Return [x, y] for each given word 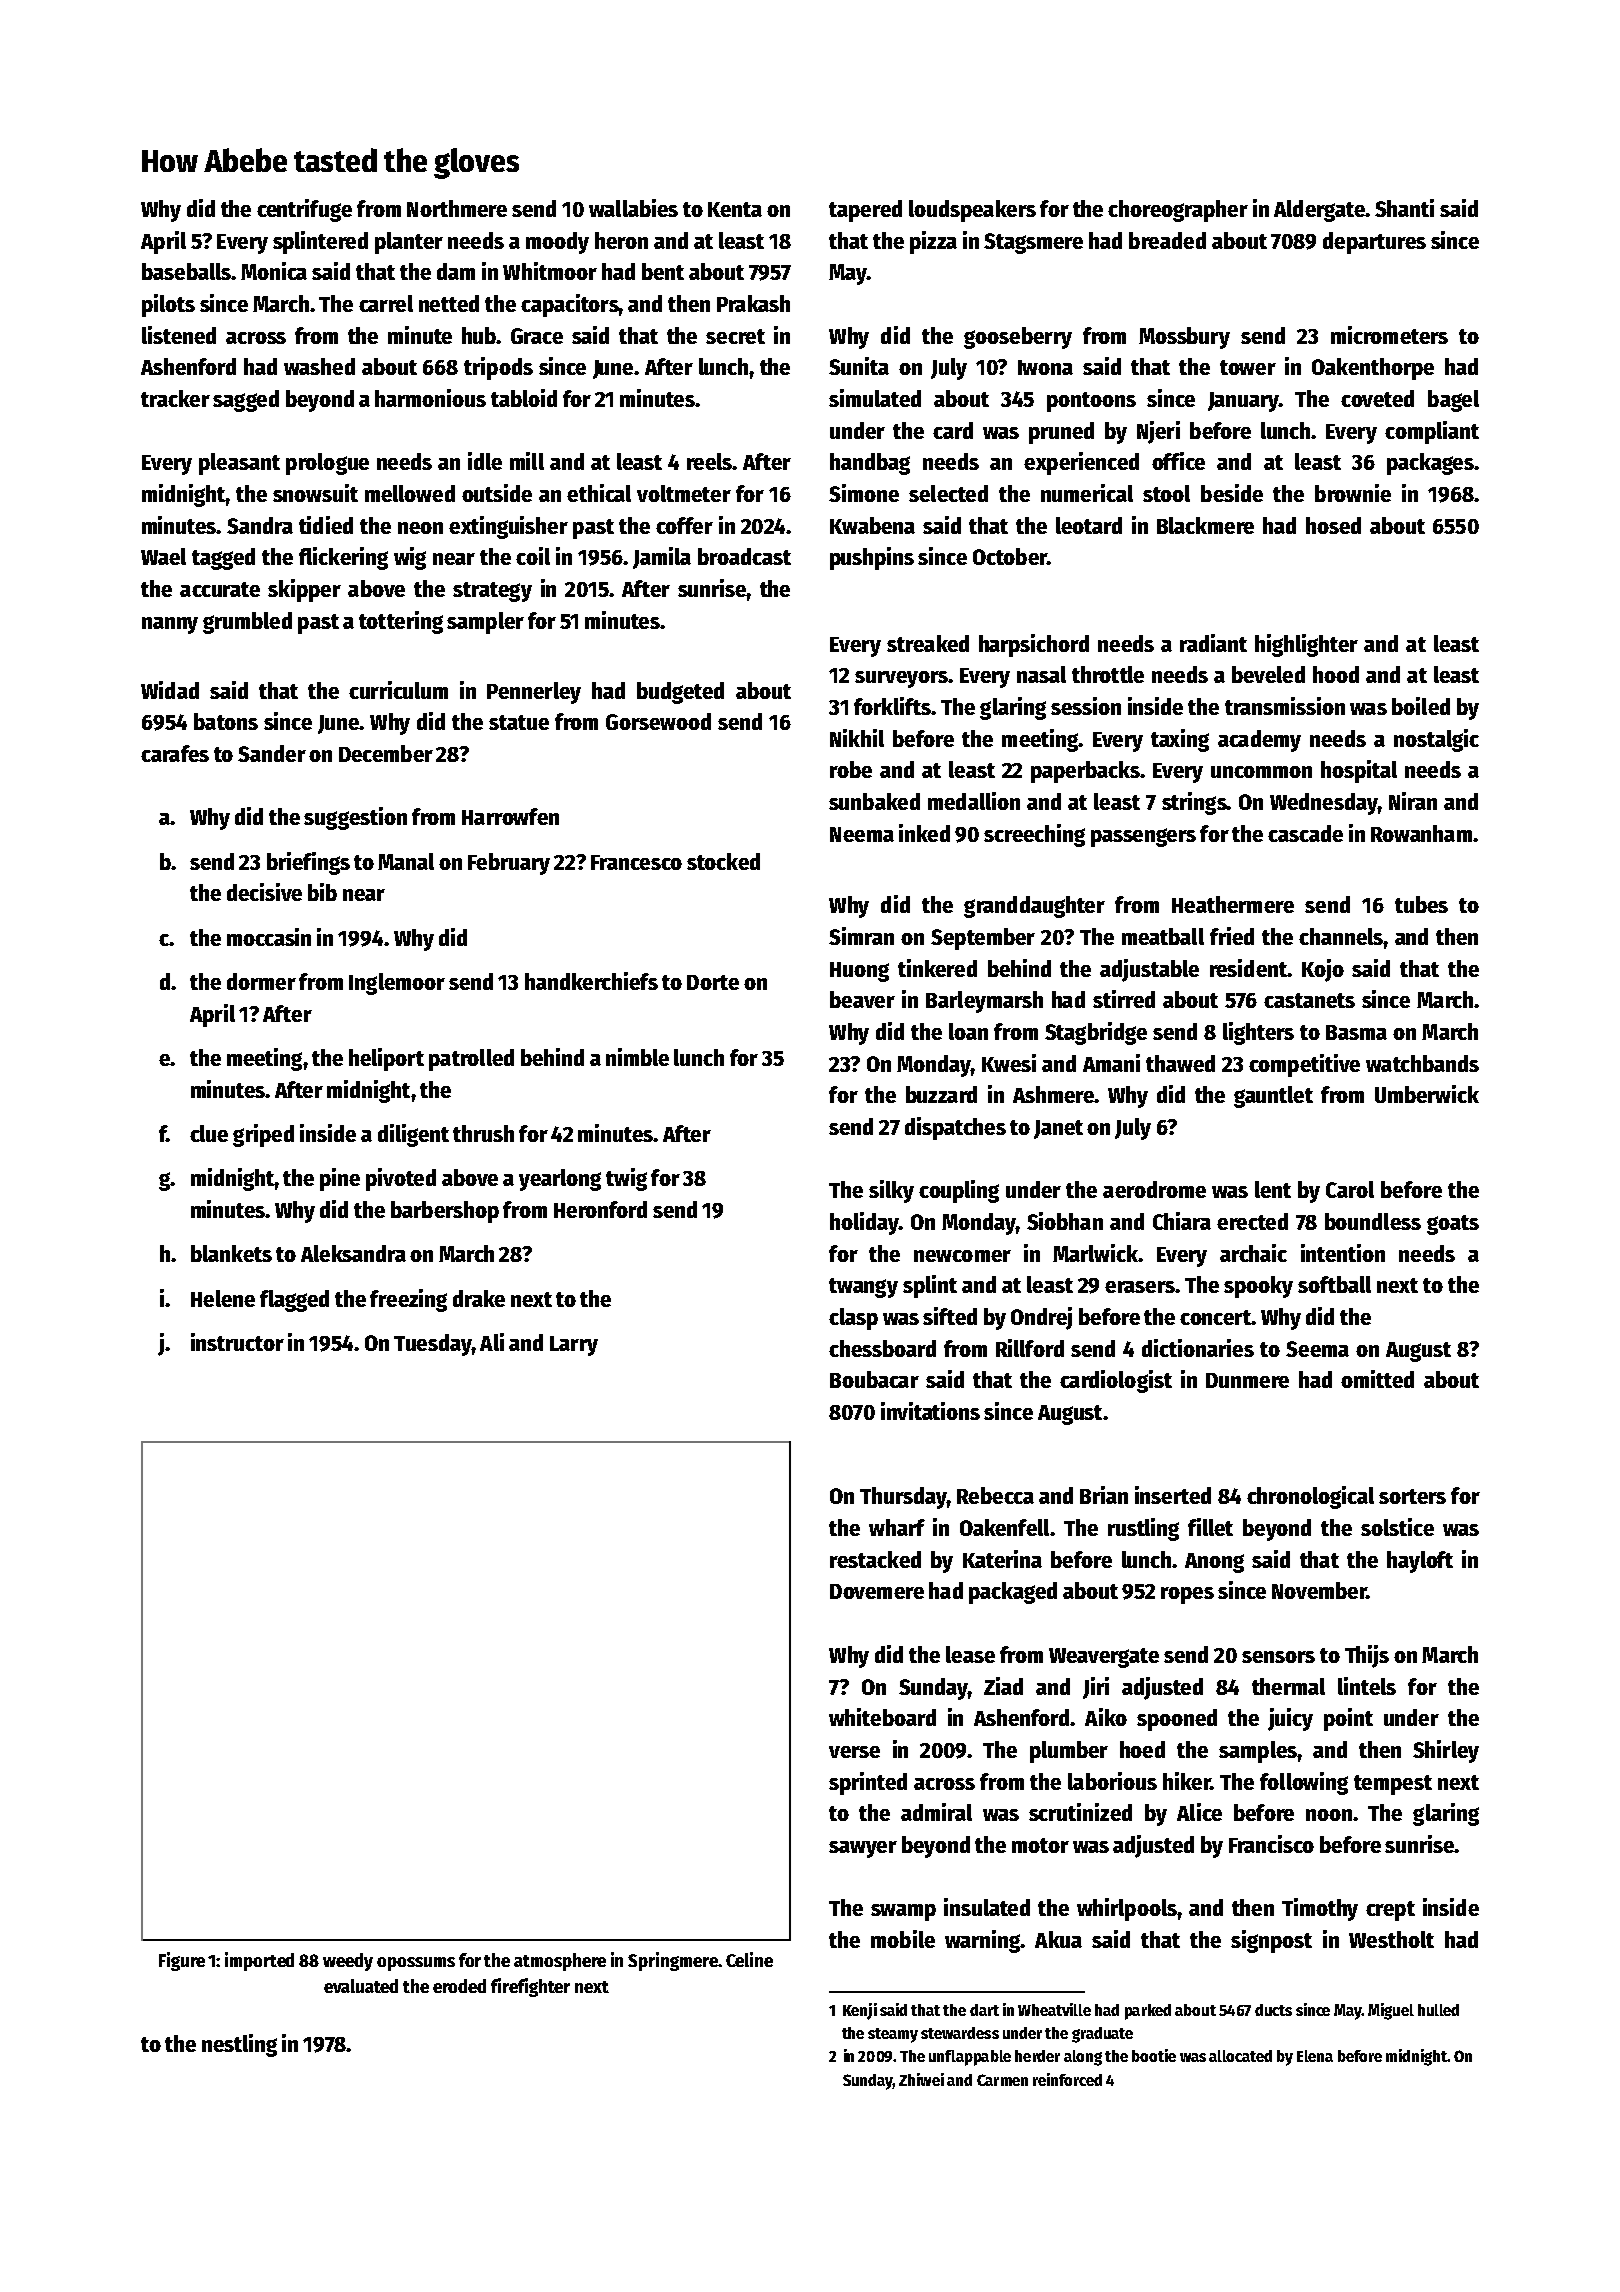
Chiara [1182, 1221]
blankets [231, 1253]
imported [259, 1961]
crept [1390, 1911]
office [1178, 461]
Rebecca [995, 1495]
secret [735, 336]
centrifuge [304, 210]
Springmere [673, 1961]
